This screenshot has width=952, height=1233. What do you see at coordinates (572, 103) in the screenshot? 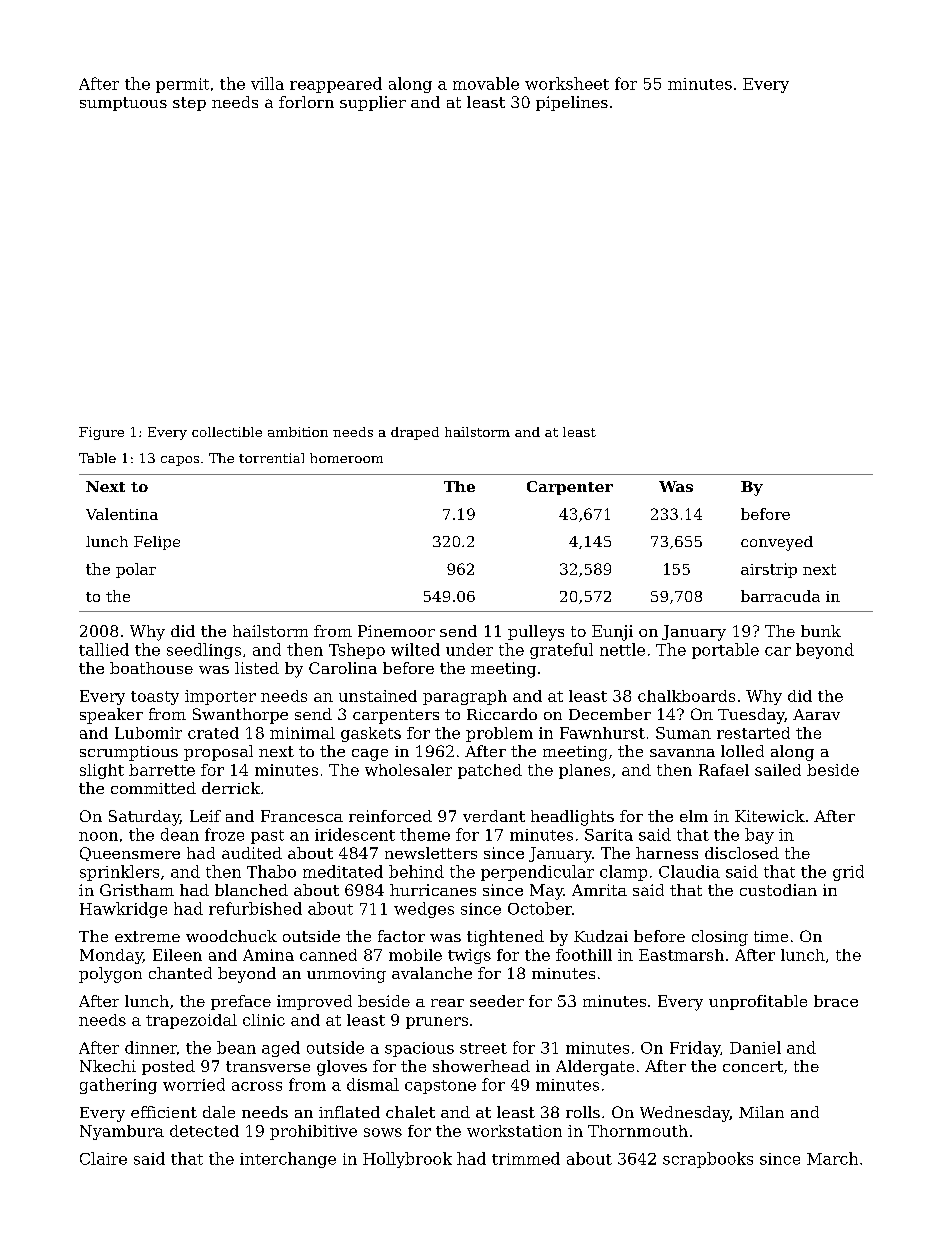
I see `pipelines` at bounding box center [572, 103].
